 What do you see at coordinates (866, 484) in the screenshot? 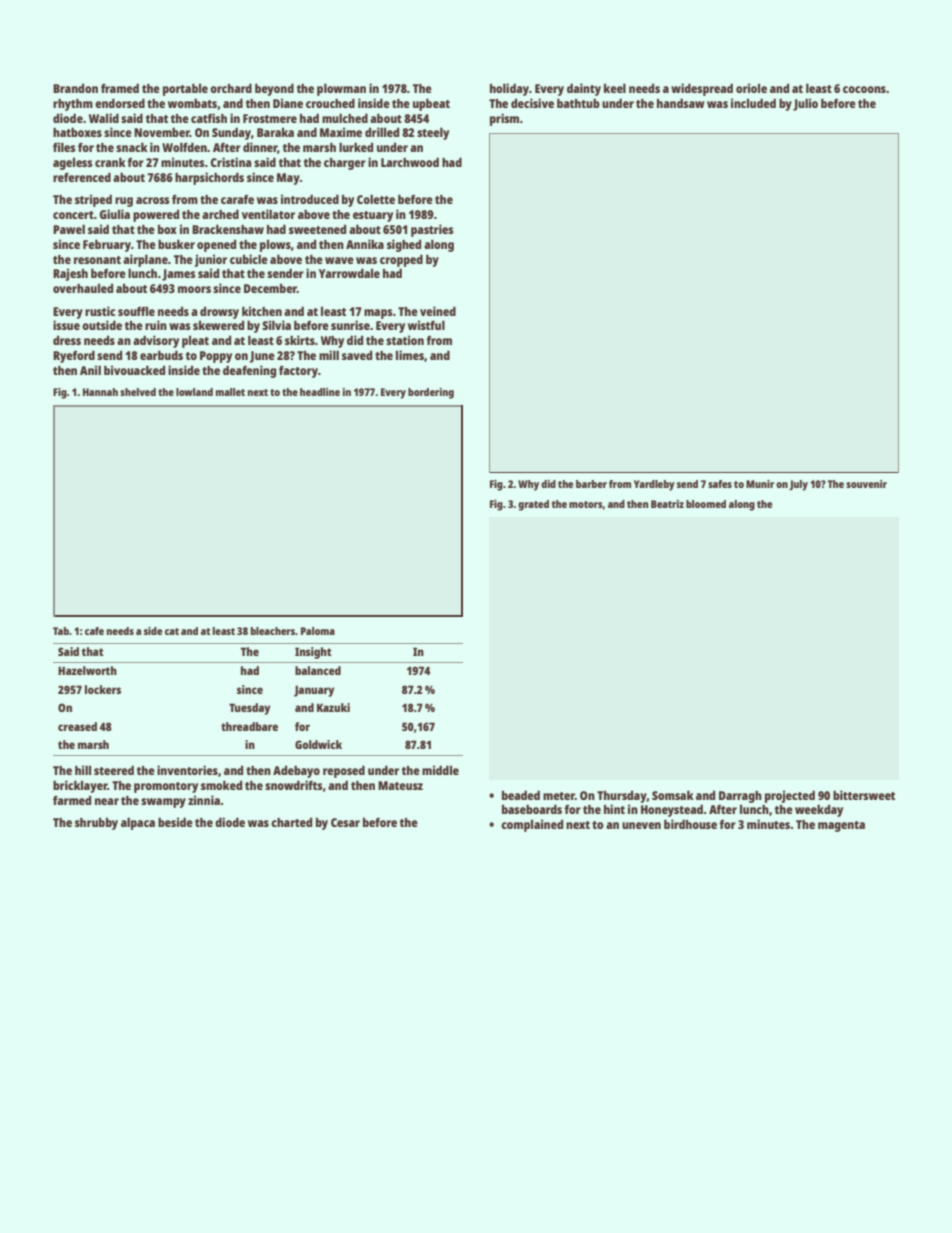
I see `souvenir` at bounding box center [866, 484].
